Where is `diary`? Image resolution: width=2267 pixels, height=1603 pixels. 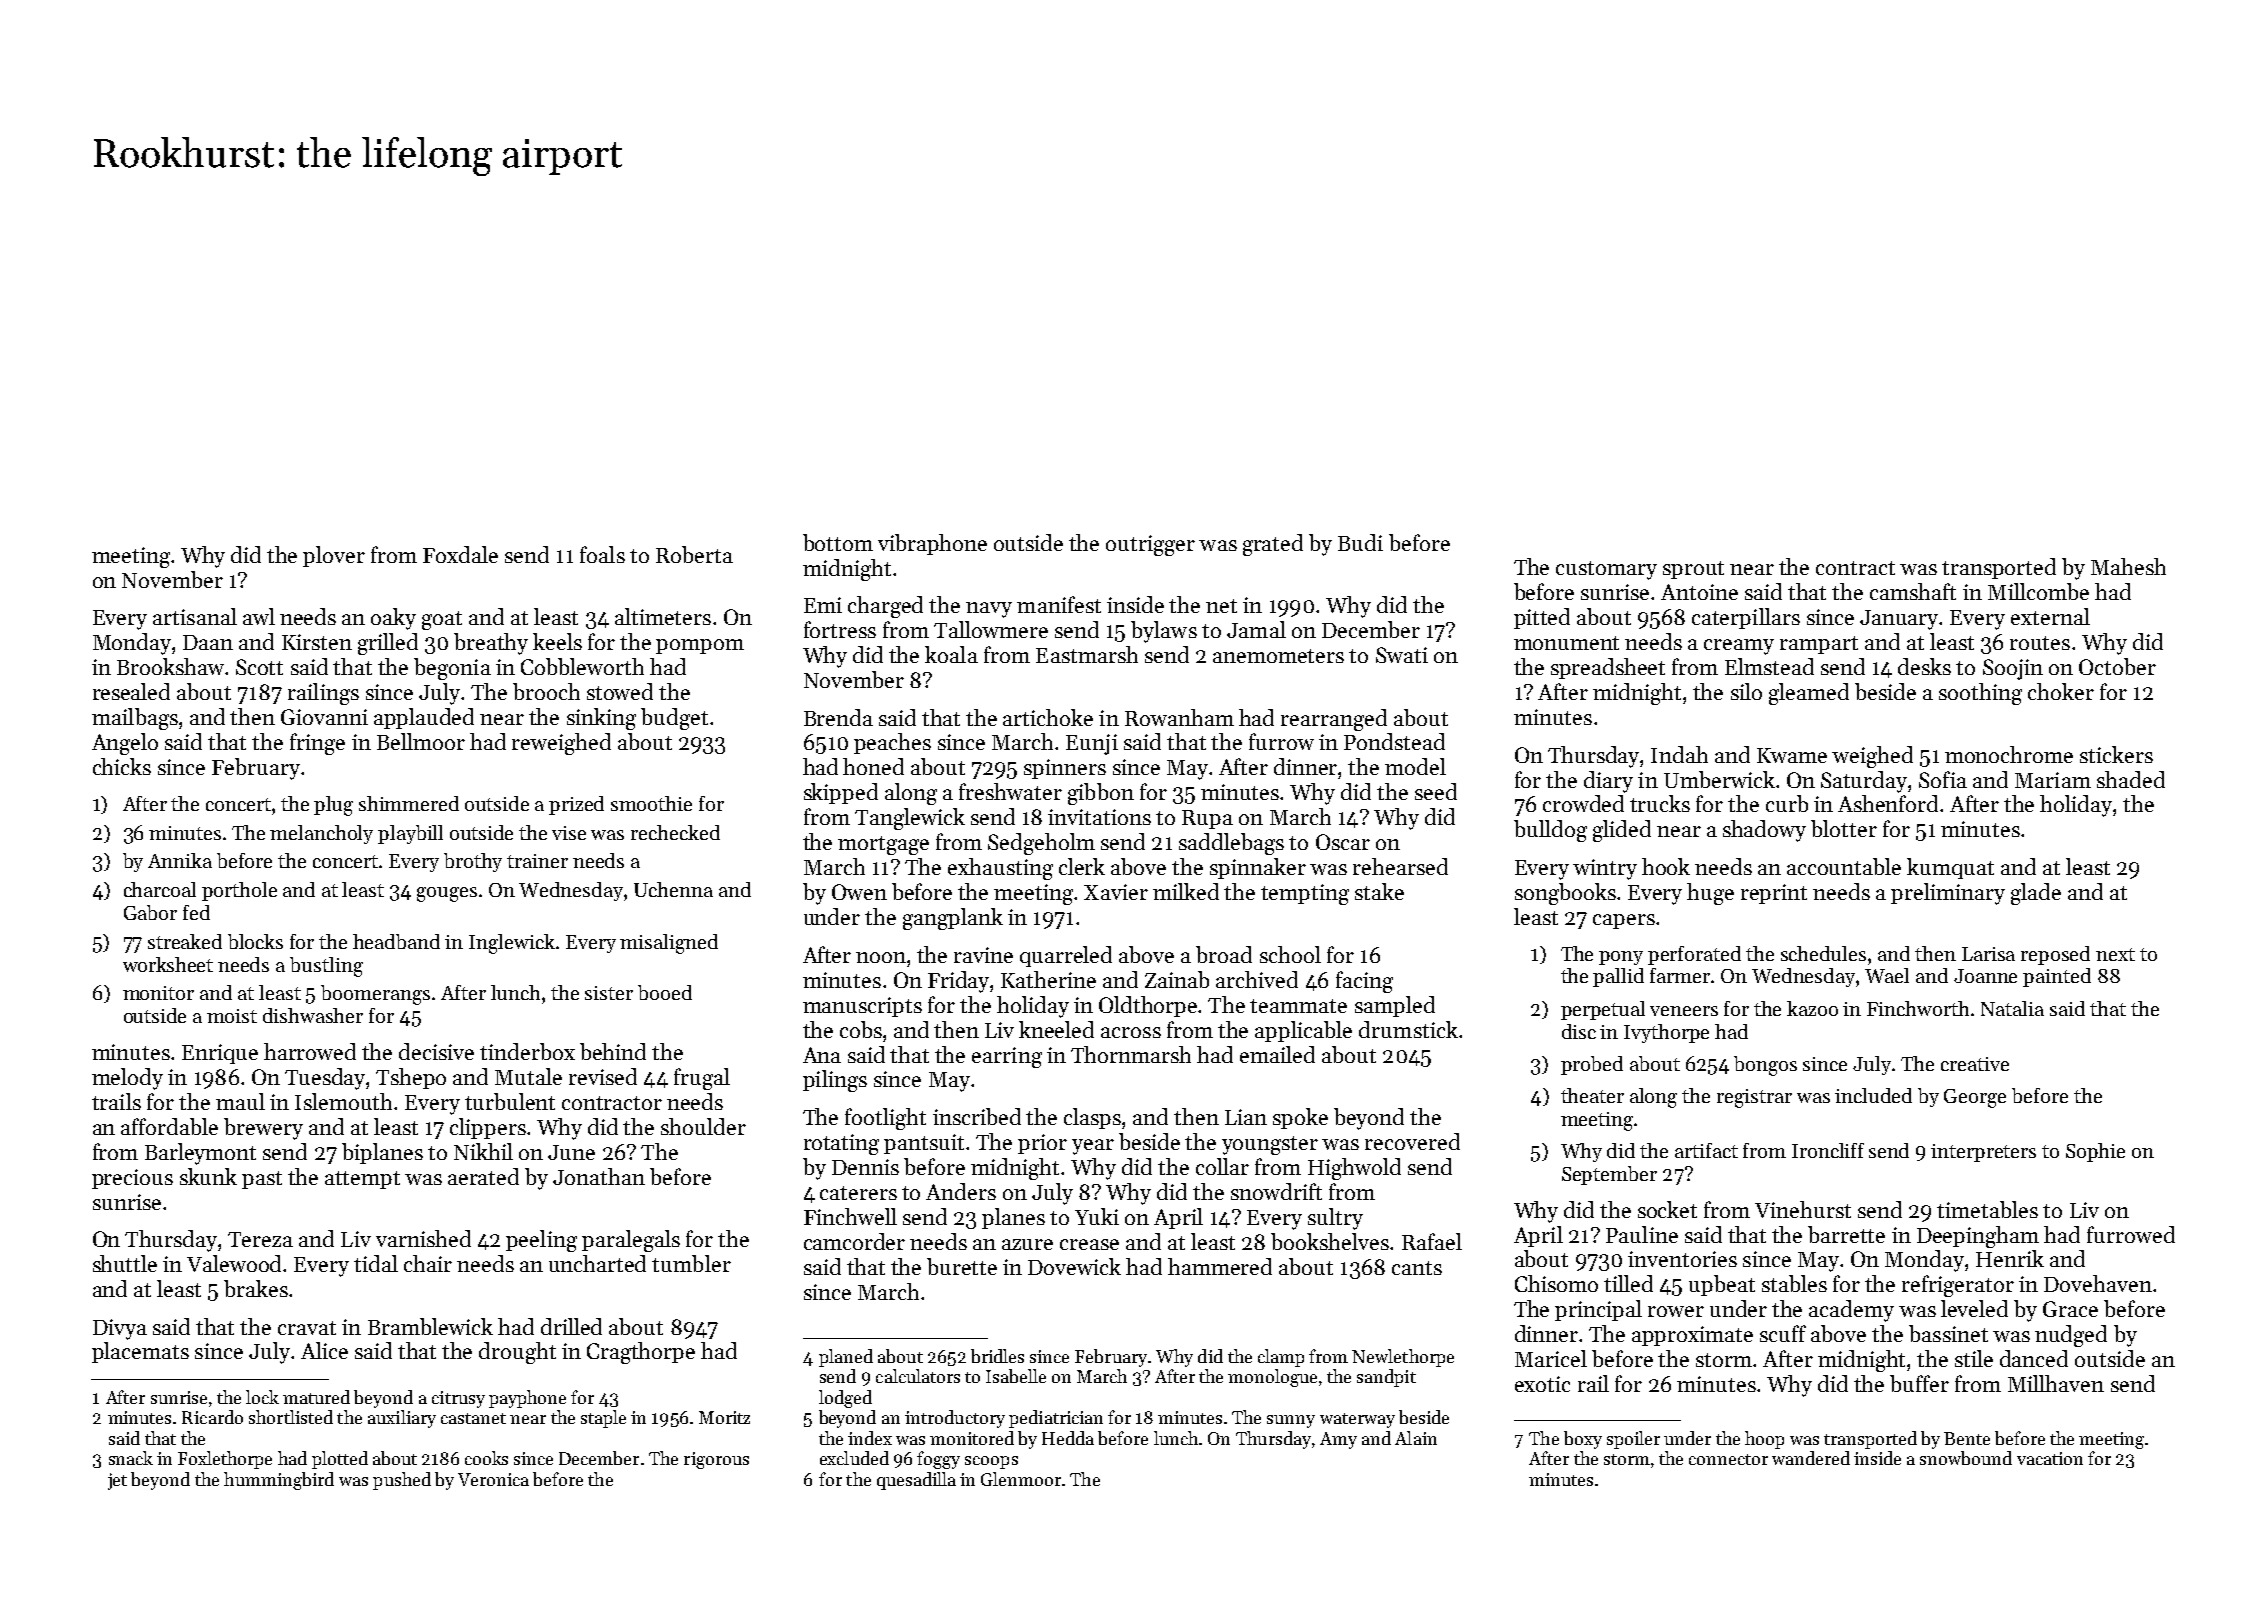
diary is located at coordinates (1608, 782).
